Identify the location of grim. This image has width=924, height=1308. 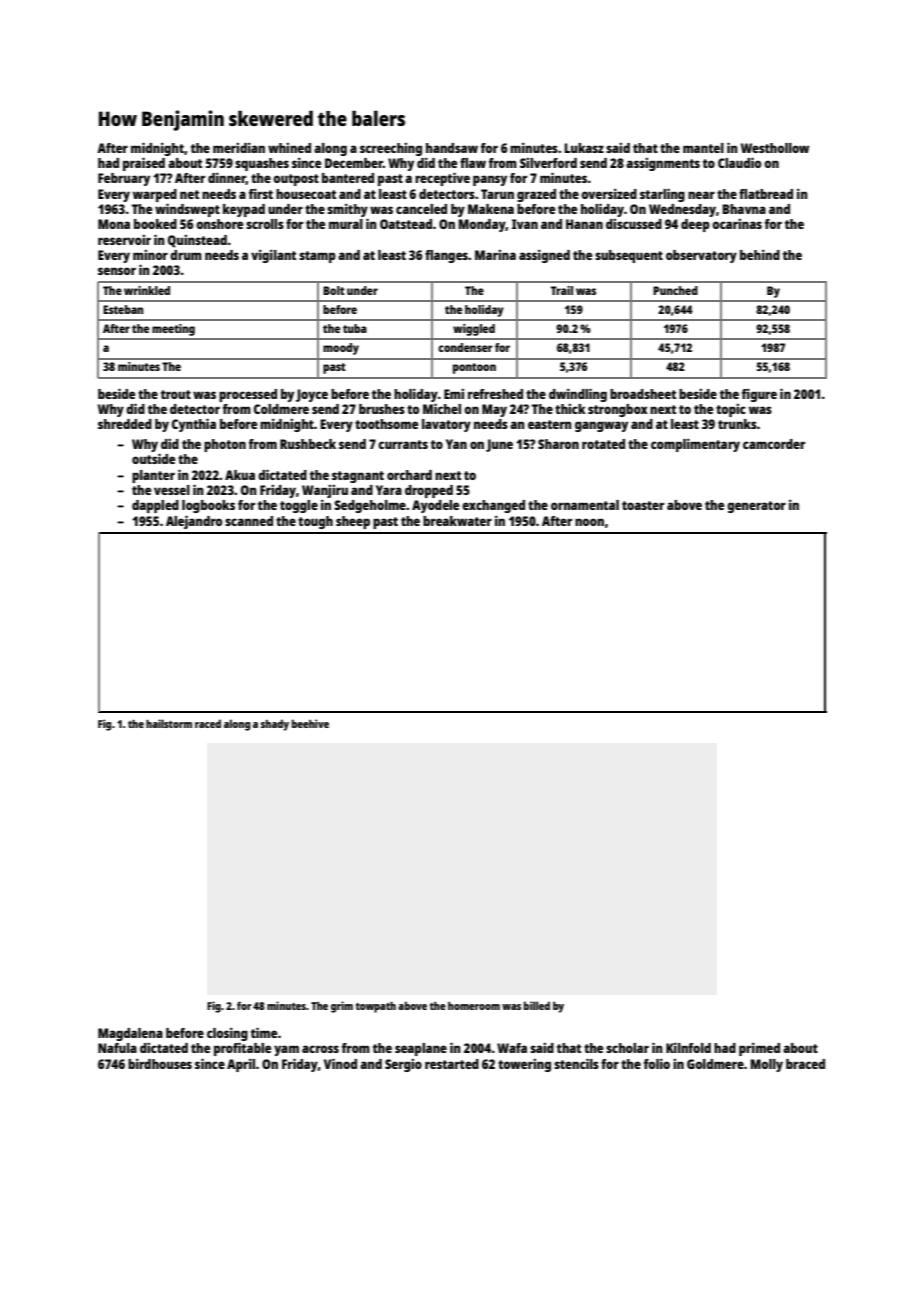
(342, 1007).
